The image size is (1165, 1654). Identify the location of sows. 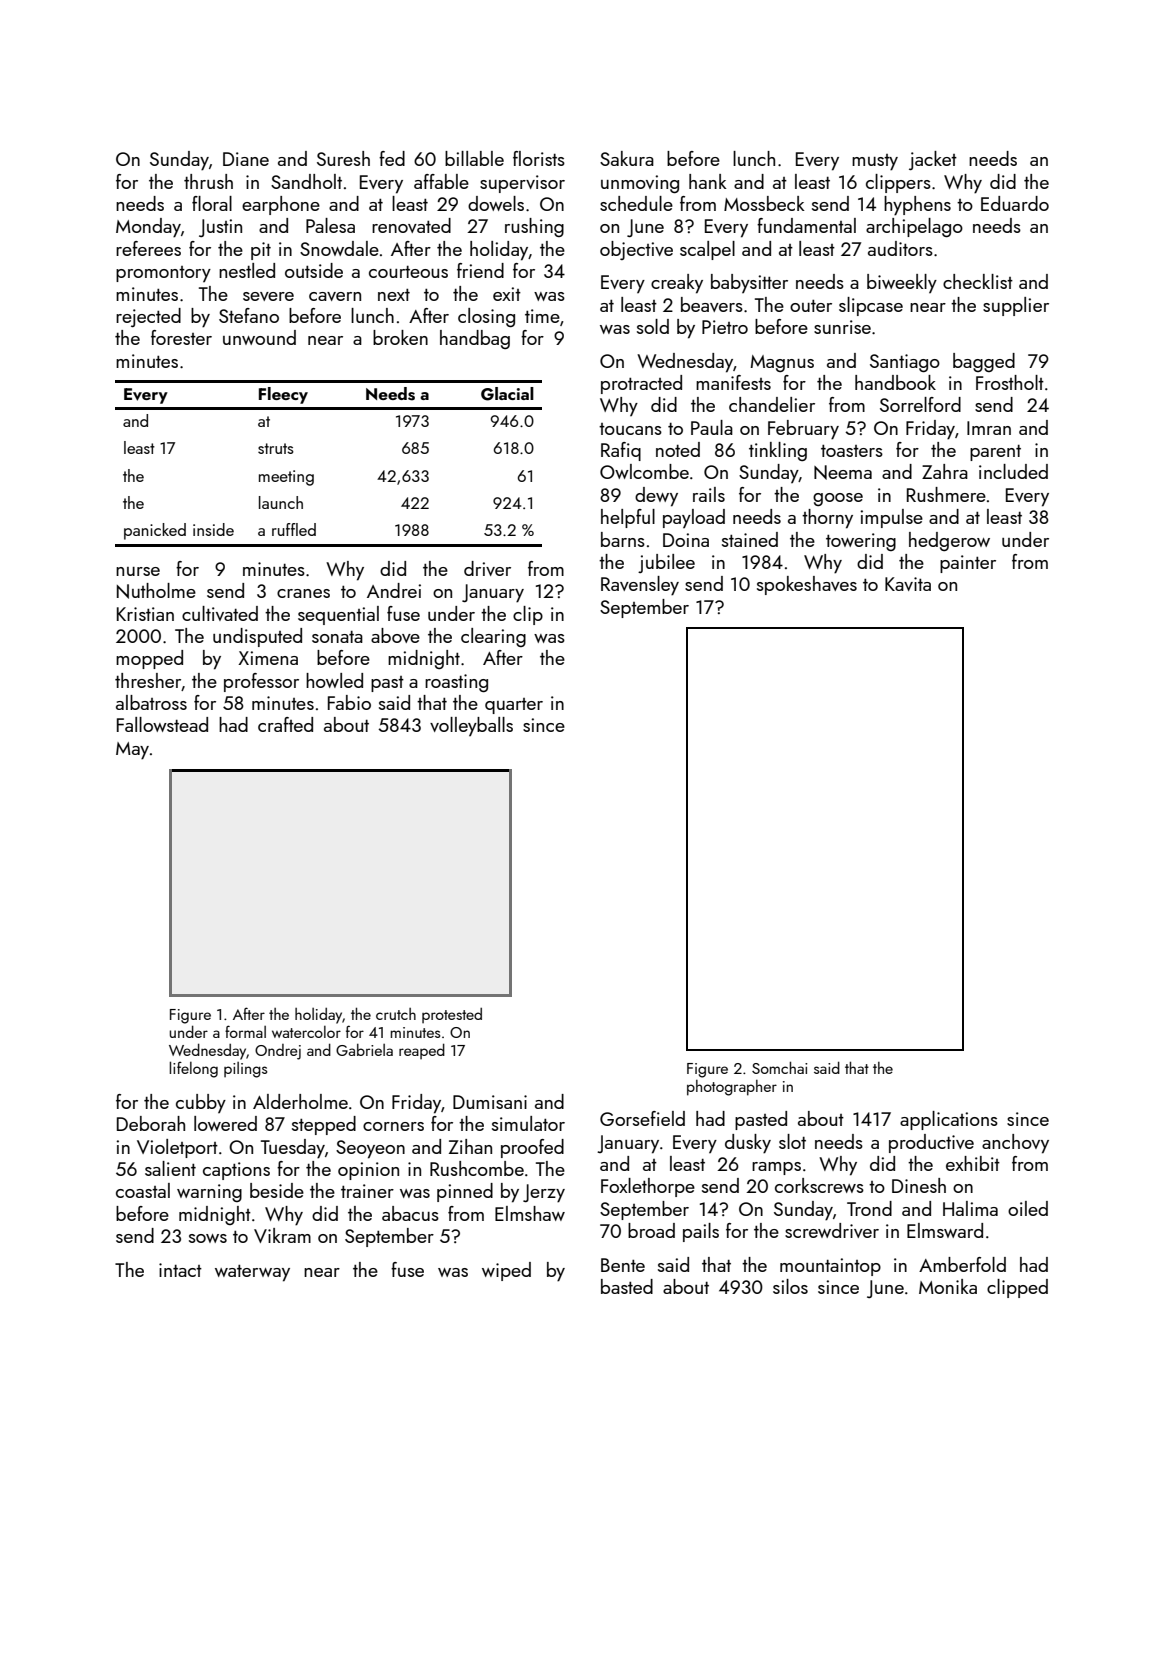
(208, 1238).
